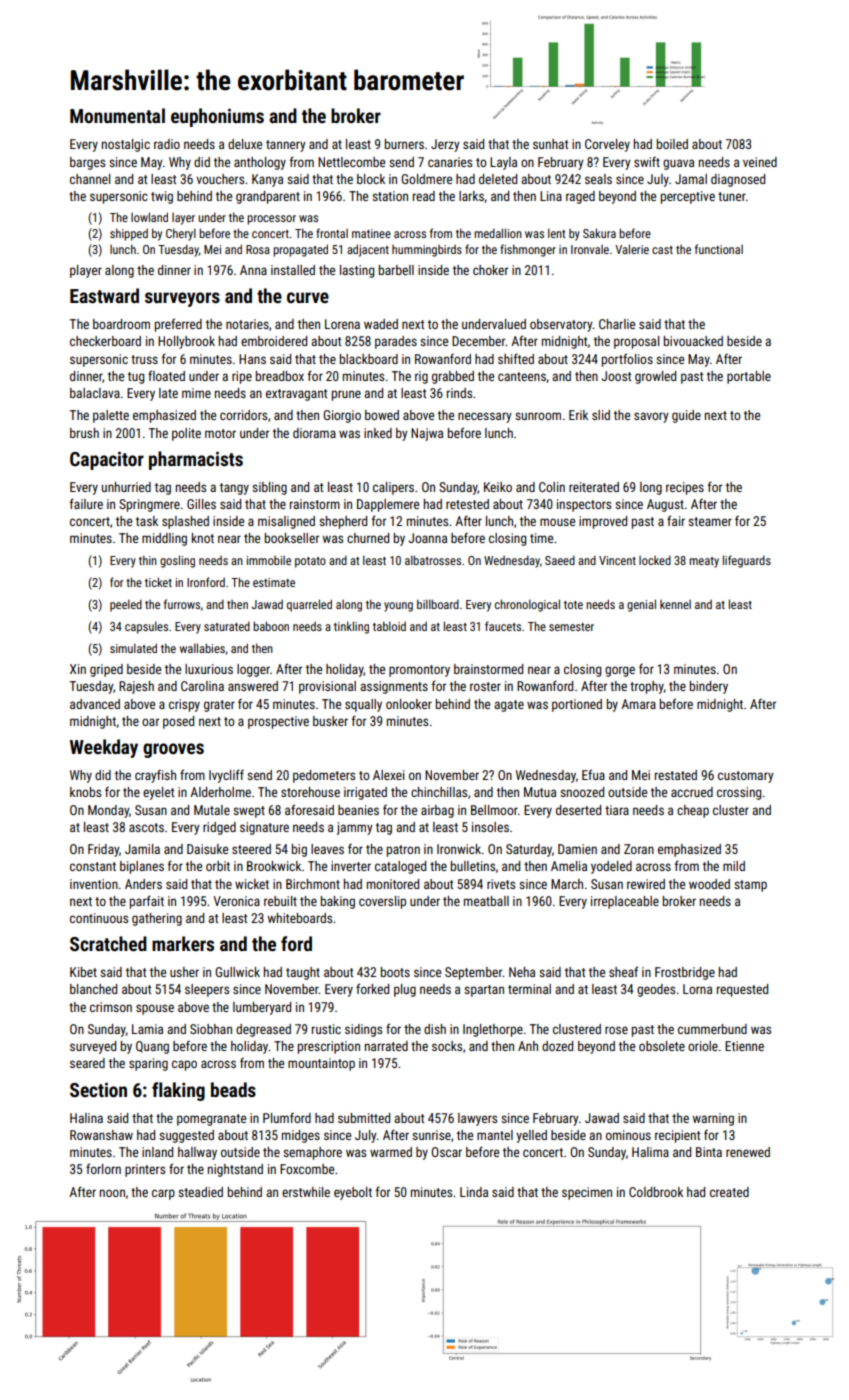 This screenshot has height=1400, width=849. I want to click on terminal, so click(529, 989).
